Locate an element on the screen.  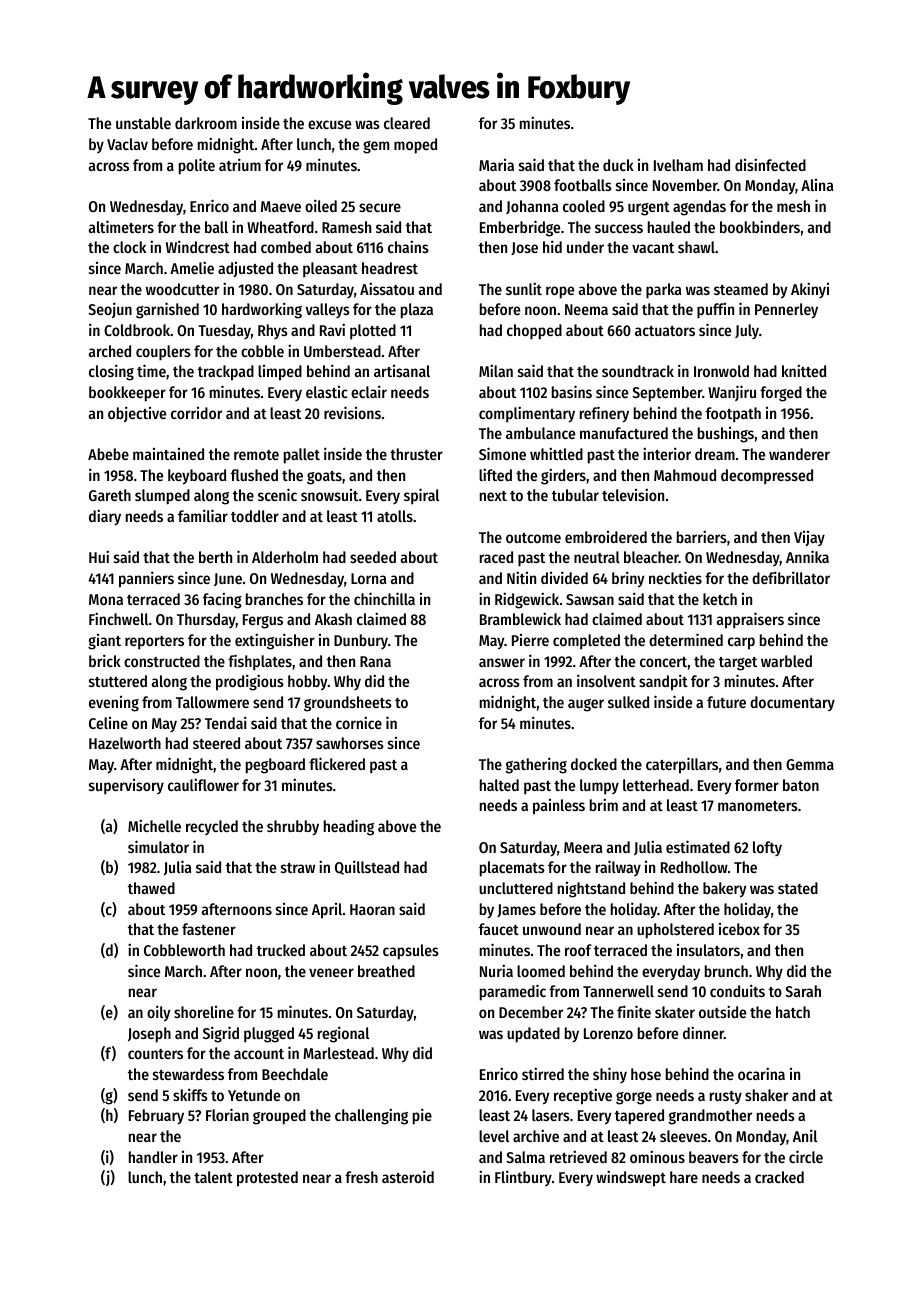
Flintbury is located at coordinates (523, 1178).
